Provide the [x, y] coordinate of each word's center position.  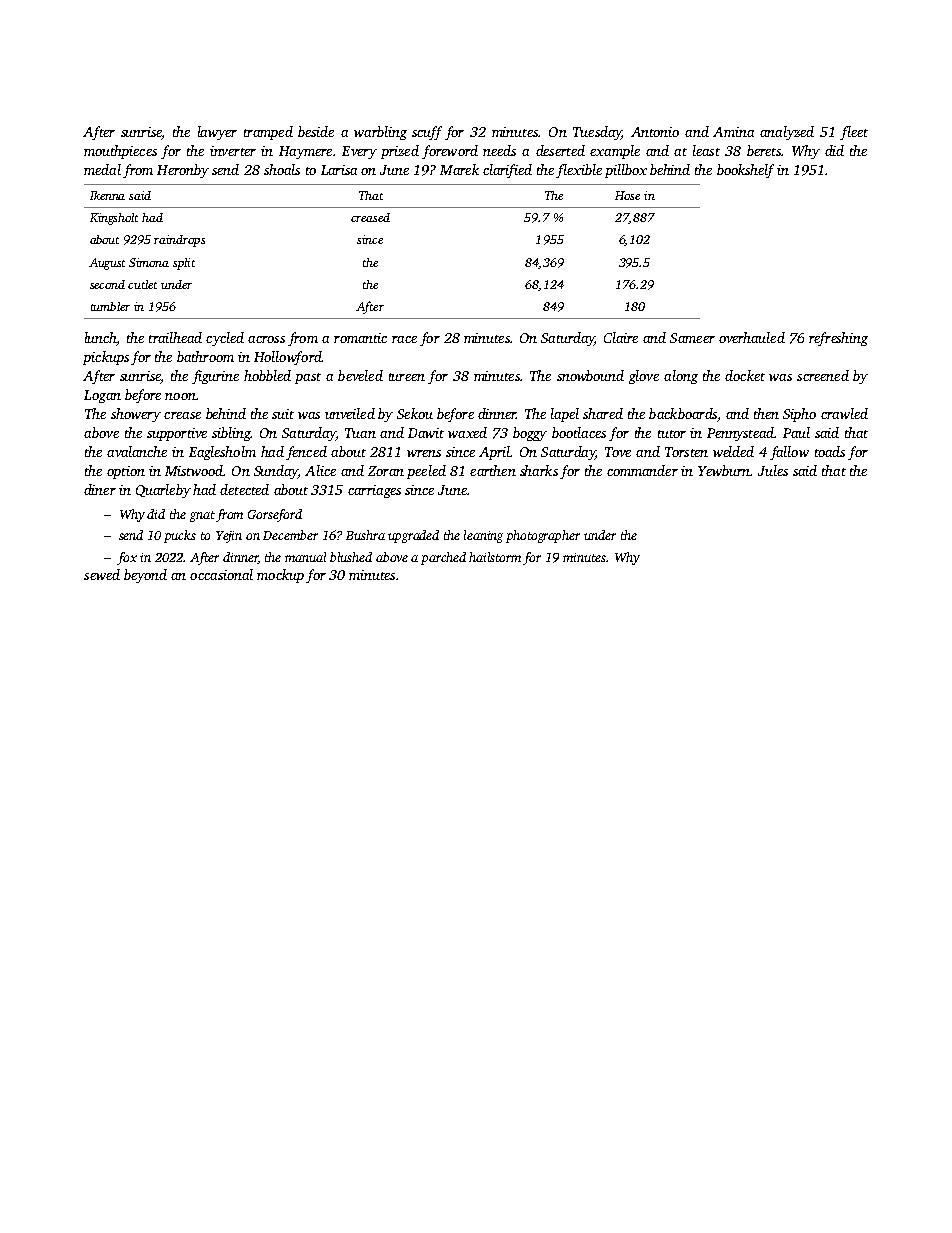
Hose [627, 195]
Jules [773, 470]
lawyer [217, 133]
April [494, 453]
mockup [280, 576]
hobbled [267, 375]
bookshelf [745, 171]
